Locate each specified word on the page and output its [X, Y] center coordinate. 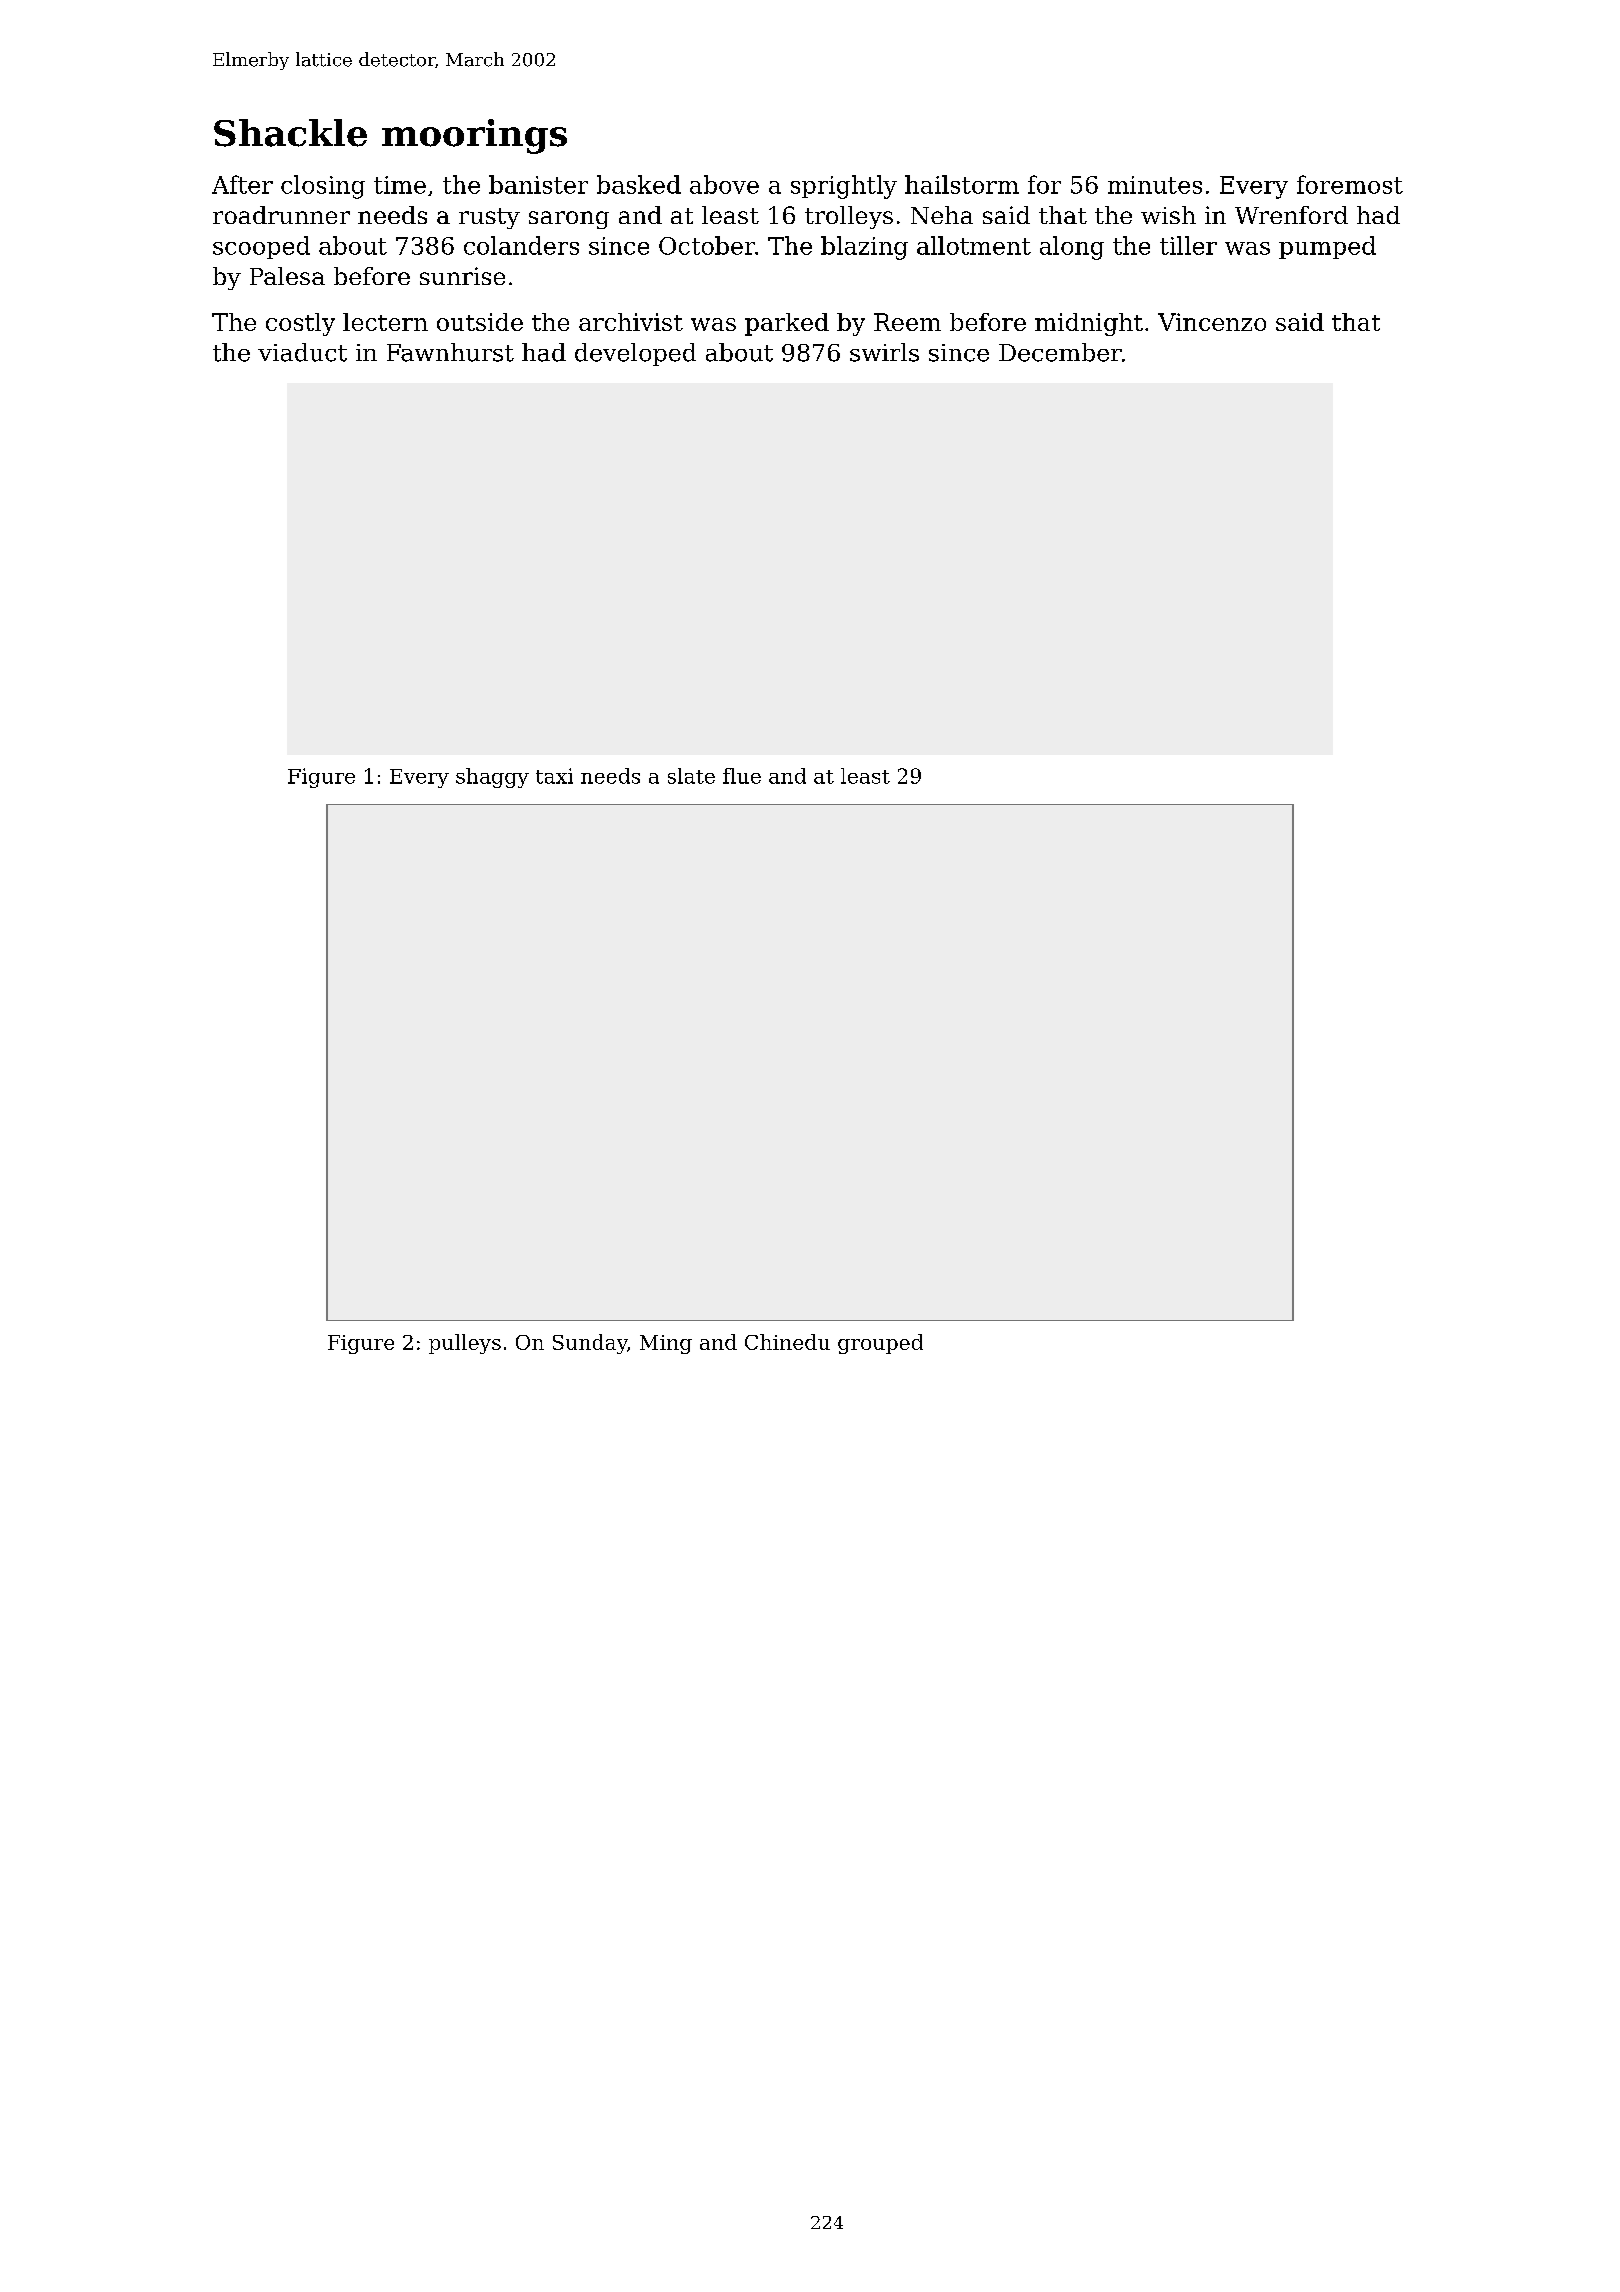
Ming [666, 1344]
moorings [474, 136]
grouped [880, 1344]
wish [1168, 215]
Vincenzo [1212, 322]
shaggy [492, 778]
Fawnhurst [450, 352]
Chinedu [787, 1342]
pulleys [465, 1344]
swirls [884, 352]
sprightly [844, 187]
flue [742, 776]
